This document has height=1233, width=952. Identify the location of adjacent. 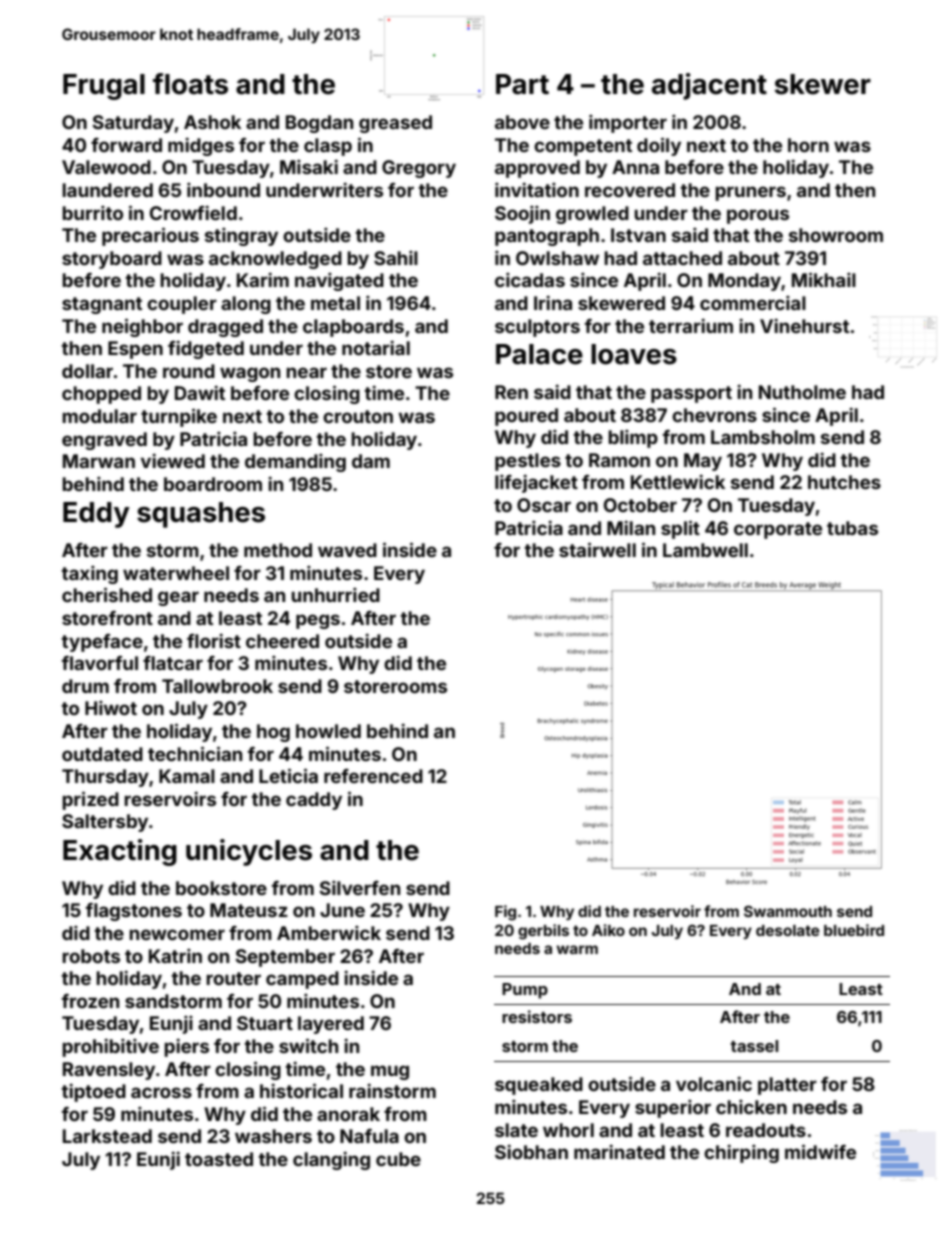
(709, 86).
